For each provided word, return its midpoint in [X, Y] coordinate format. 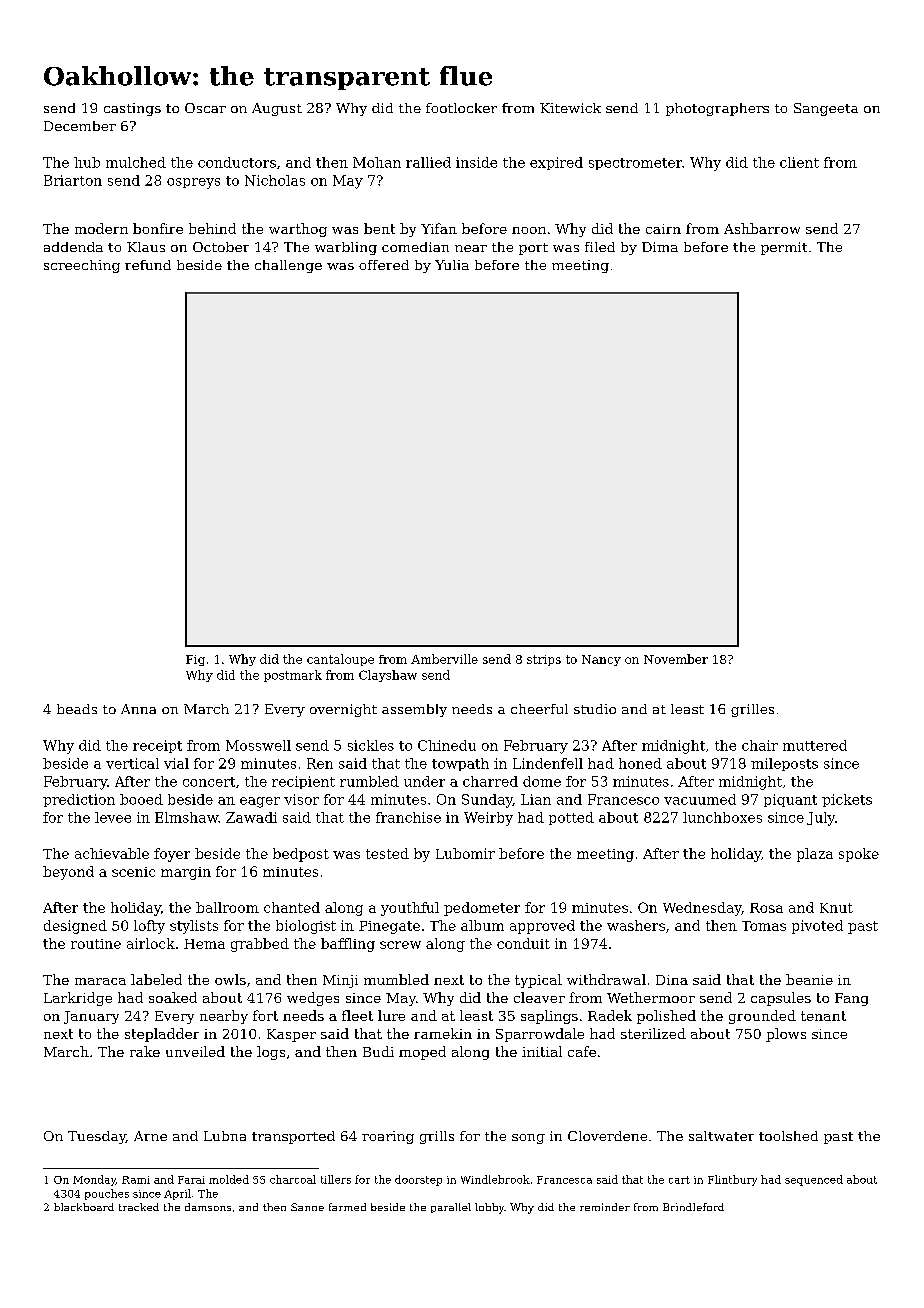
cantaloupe [340, 660]
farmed [347, 1207]
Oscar [205, 108]
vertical [132, 763]
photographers [717, 109]
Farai [191, 1180]
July [821, 819]
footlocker [461, 108]
